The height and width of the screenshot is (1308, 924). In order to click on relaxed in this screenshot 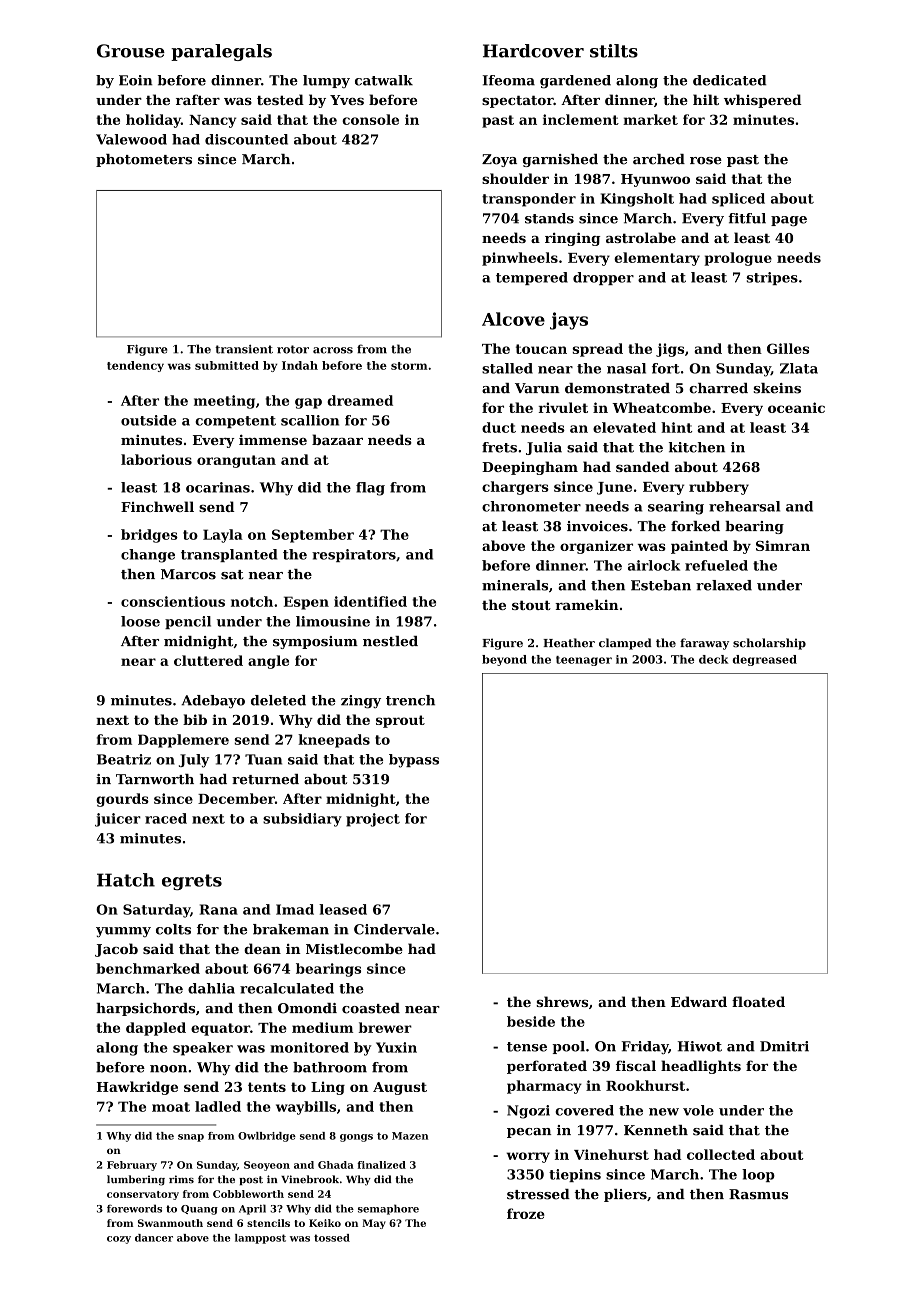, I will do `click(724, 585)`.
